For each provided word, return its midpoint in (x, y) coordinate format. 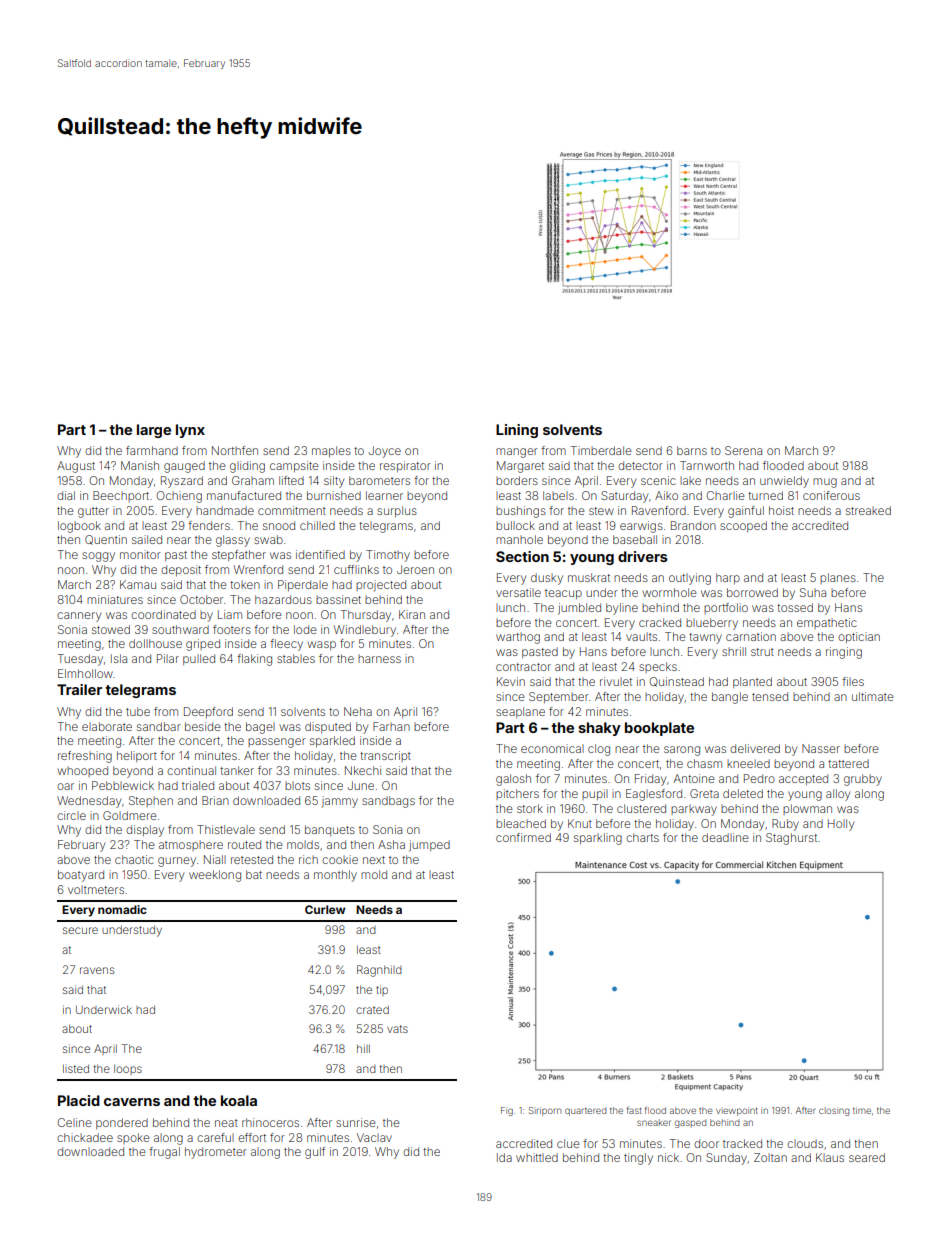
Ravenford (659, 510)
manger (517, 453)
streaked (868, 510)
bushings (521, 512)
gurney (177, 862)
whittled (537, 1157)
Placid (79, 1100)
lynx (190, 431)
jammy (340, 802)
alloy (838, 795)
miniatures (115, 599)
